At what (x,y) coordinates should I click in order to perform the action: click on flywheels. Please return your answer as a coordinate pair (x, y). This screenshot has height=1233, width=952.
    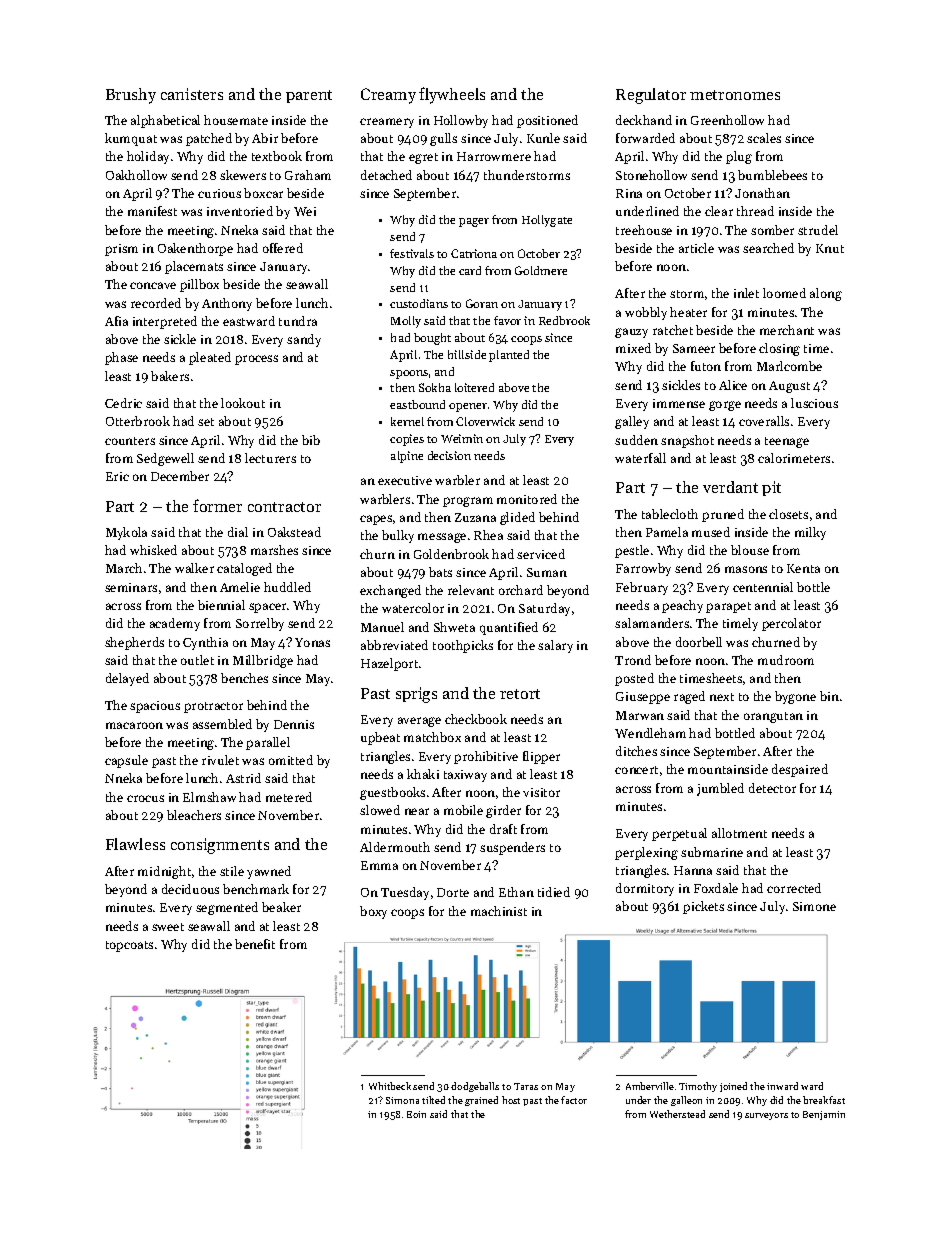
    Looking at the image, I should click on (452, 95).
